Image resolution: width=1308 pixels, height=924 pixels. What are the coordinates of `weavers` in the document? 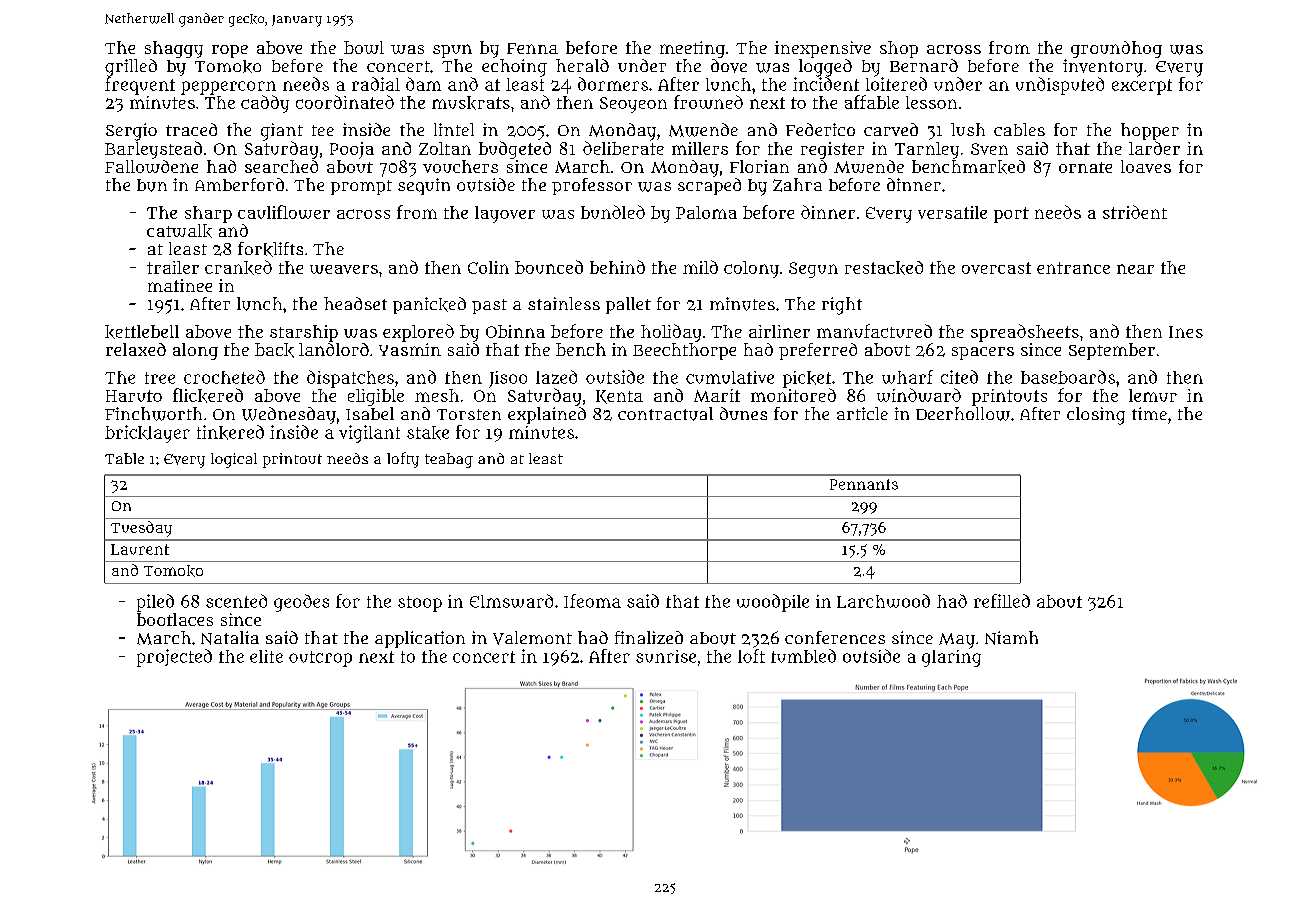 It's located at (344, 269).
